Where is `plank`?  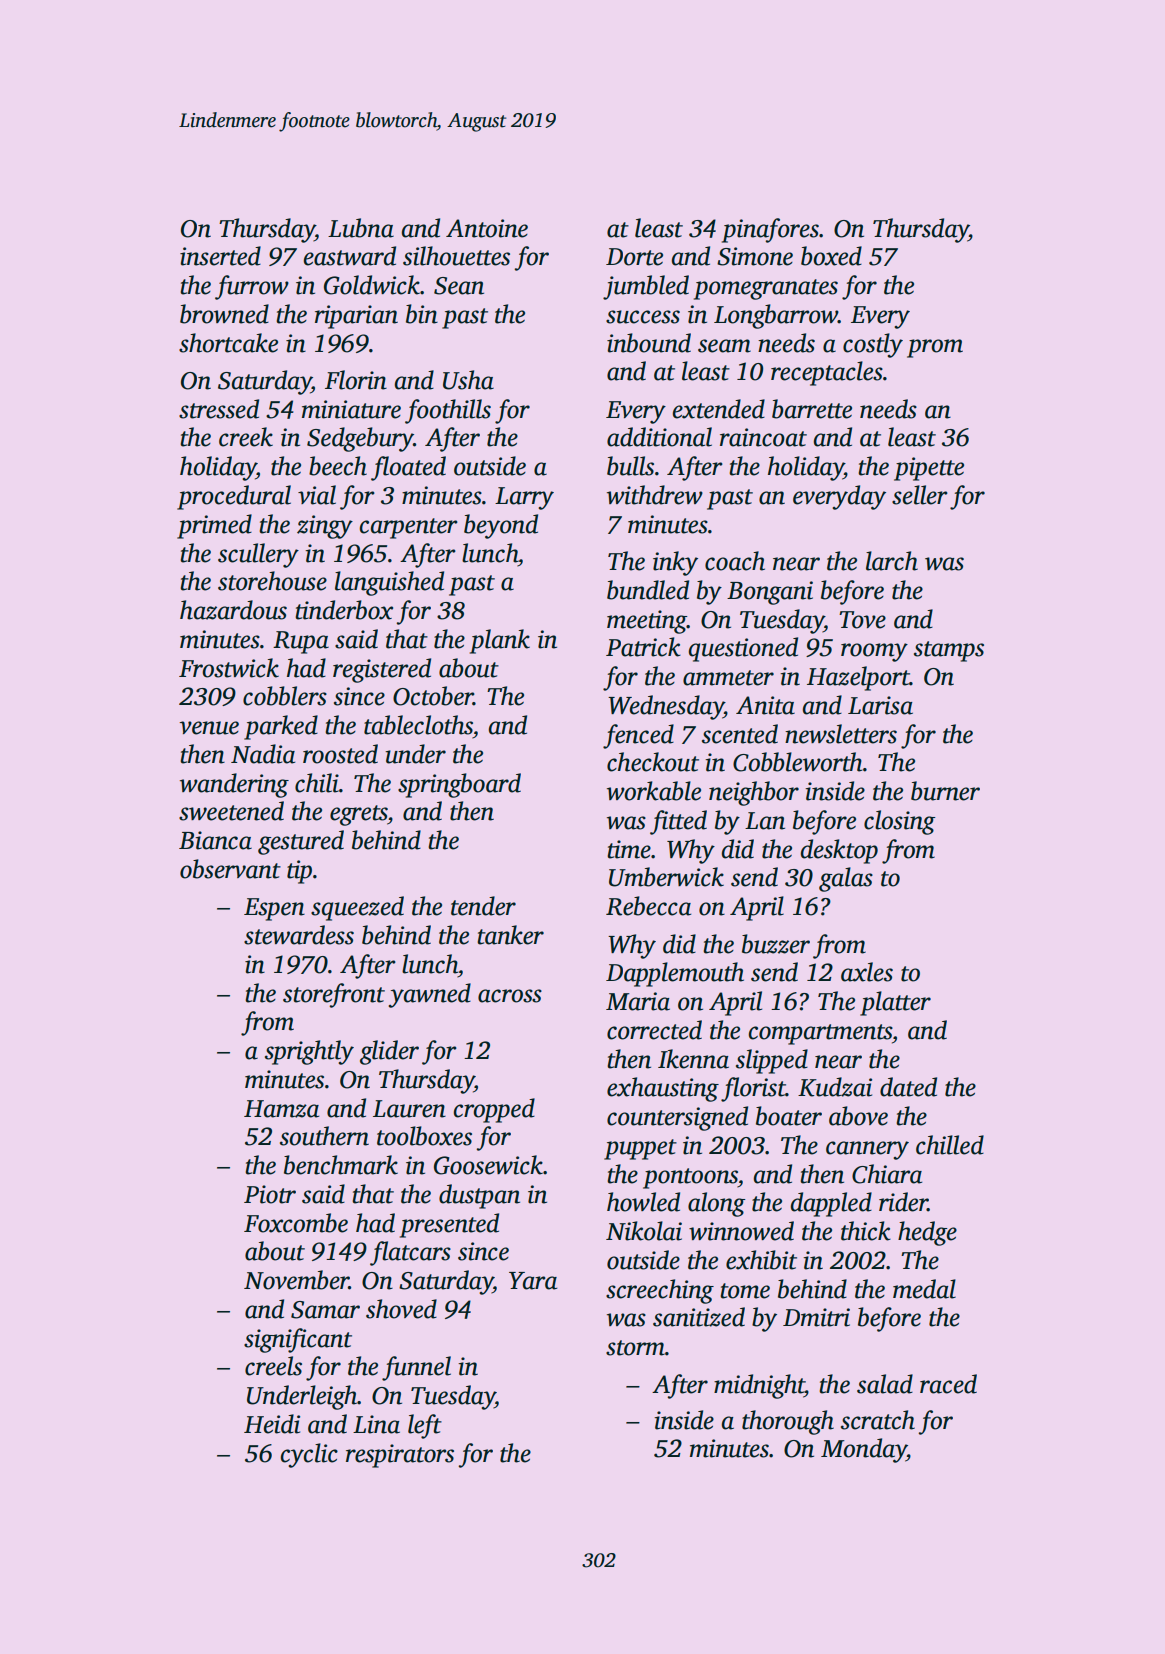 plank is located at coordinates (500, 641).
